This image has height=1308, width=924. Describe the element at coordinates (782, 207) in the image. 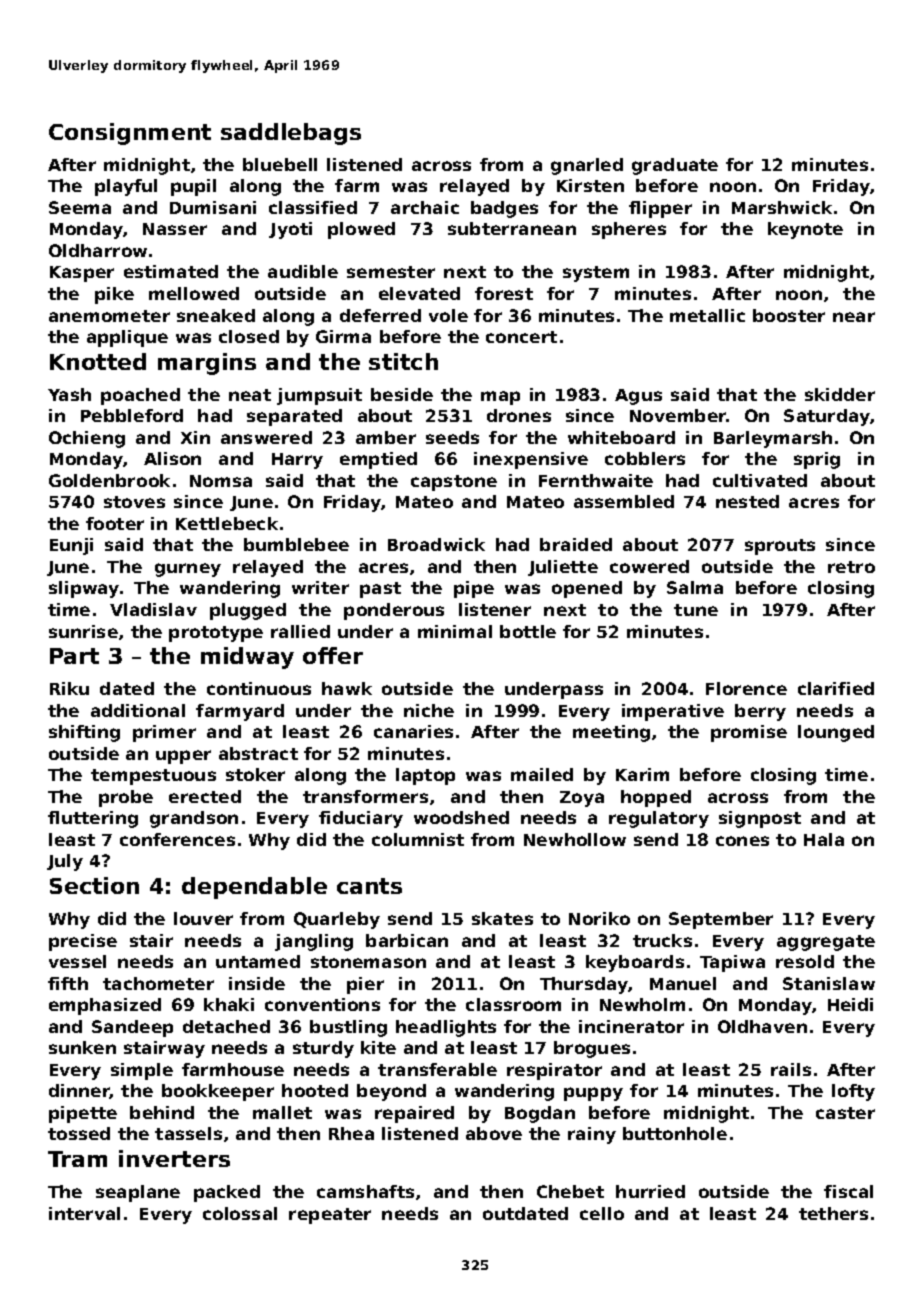

I see `Marshwick` at that location.
